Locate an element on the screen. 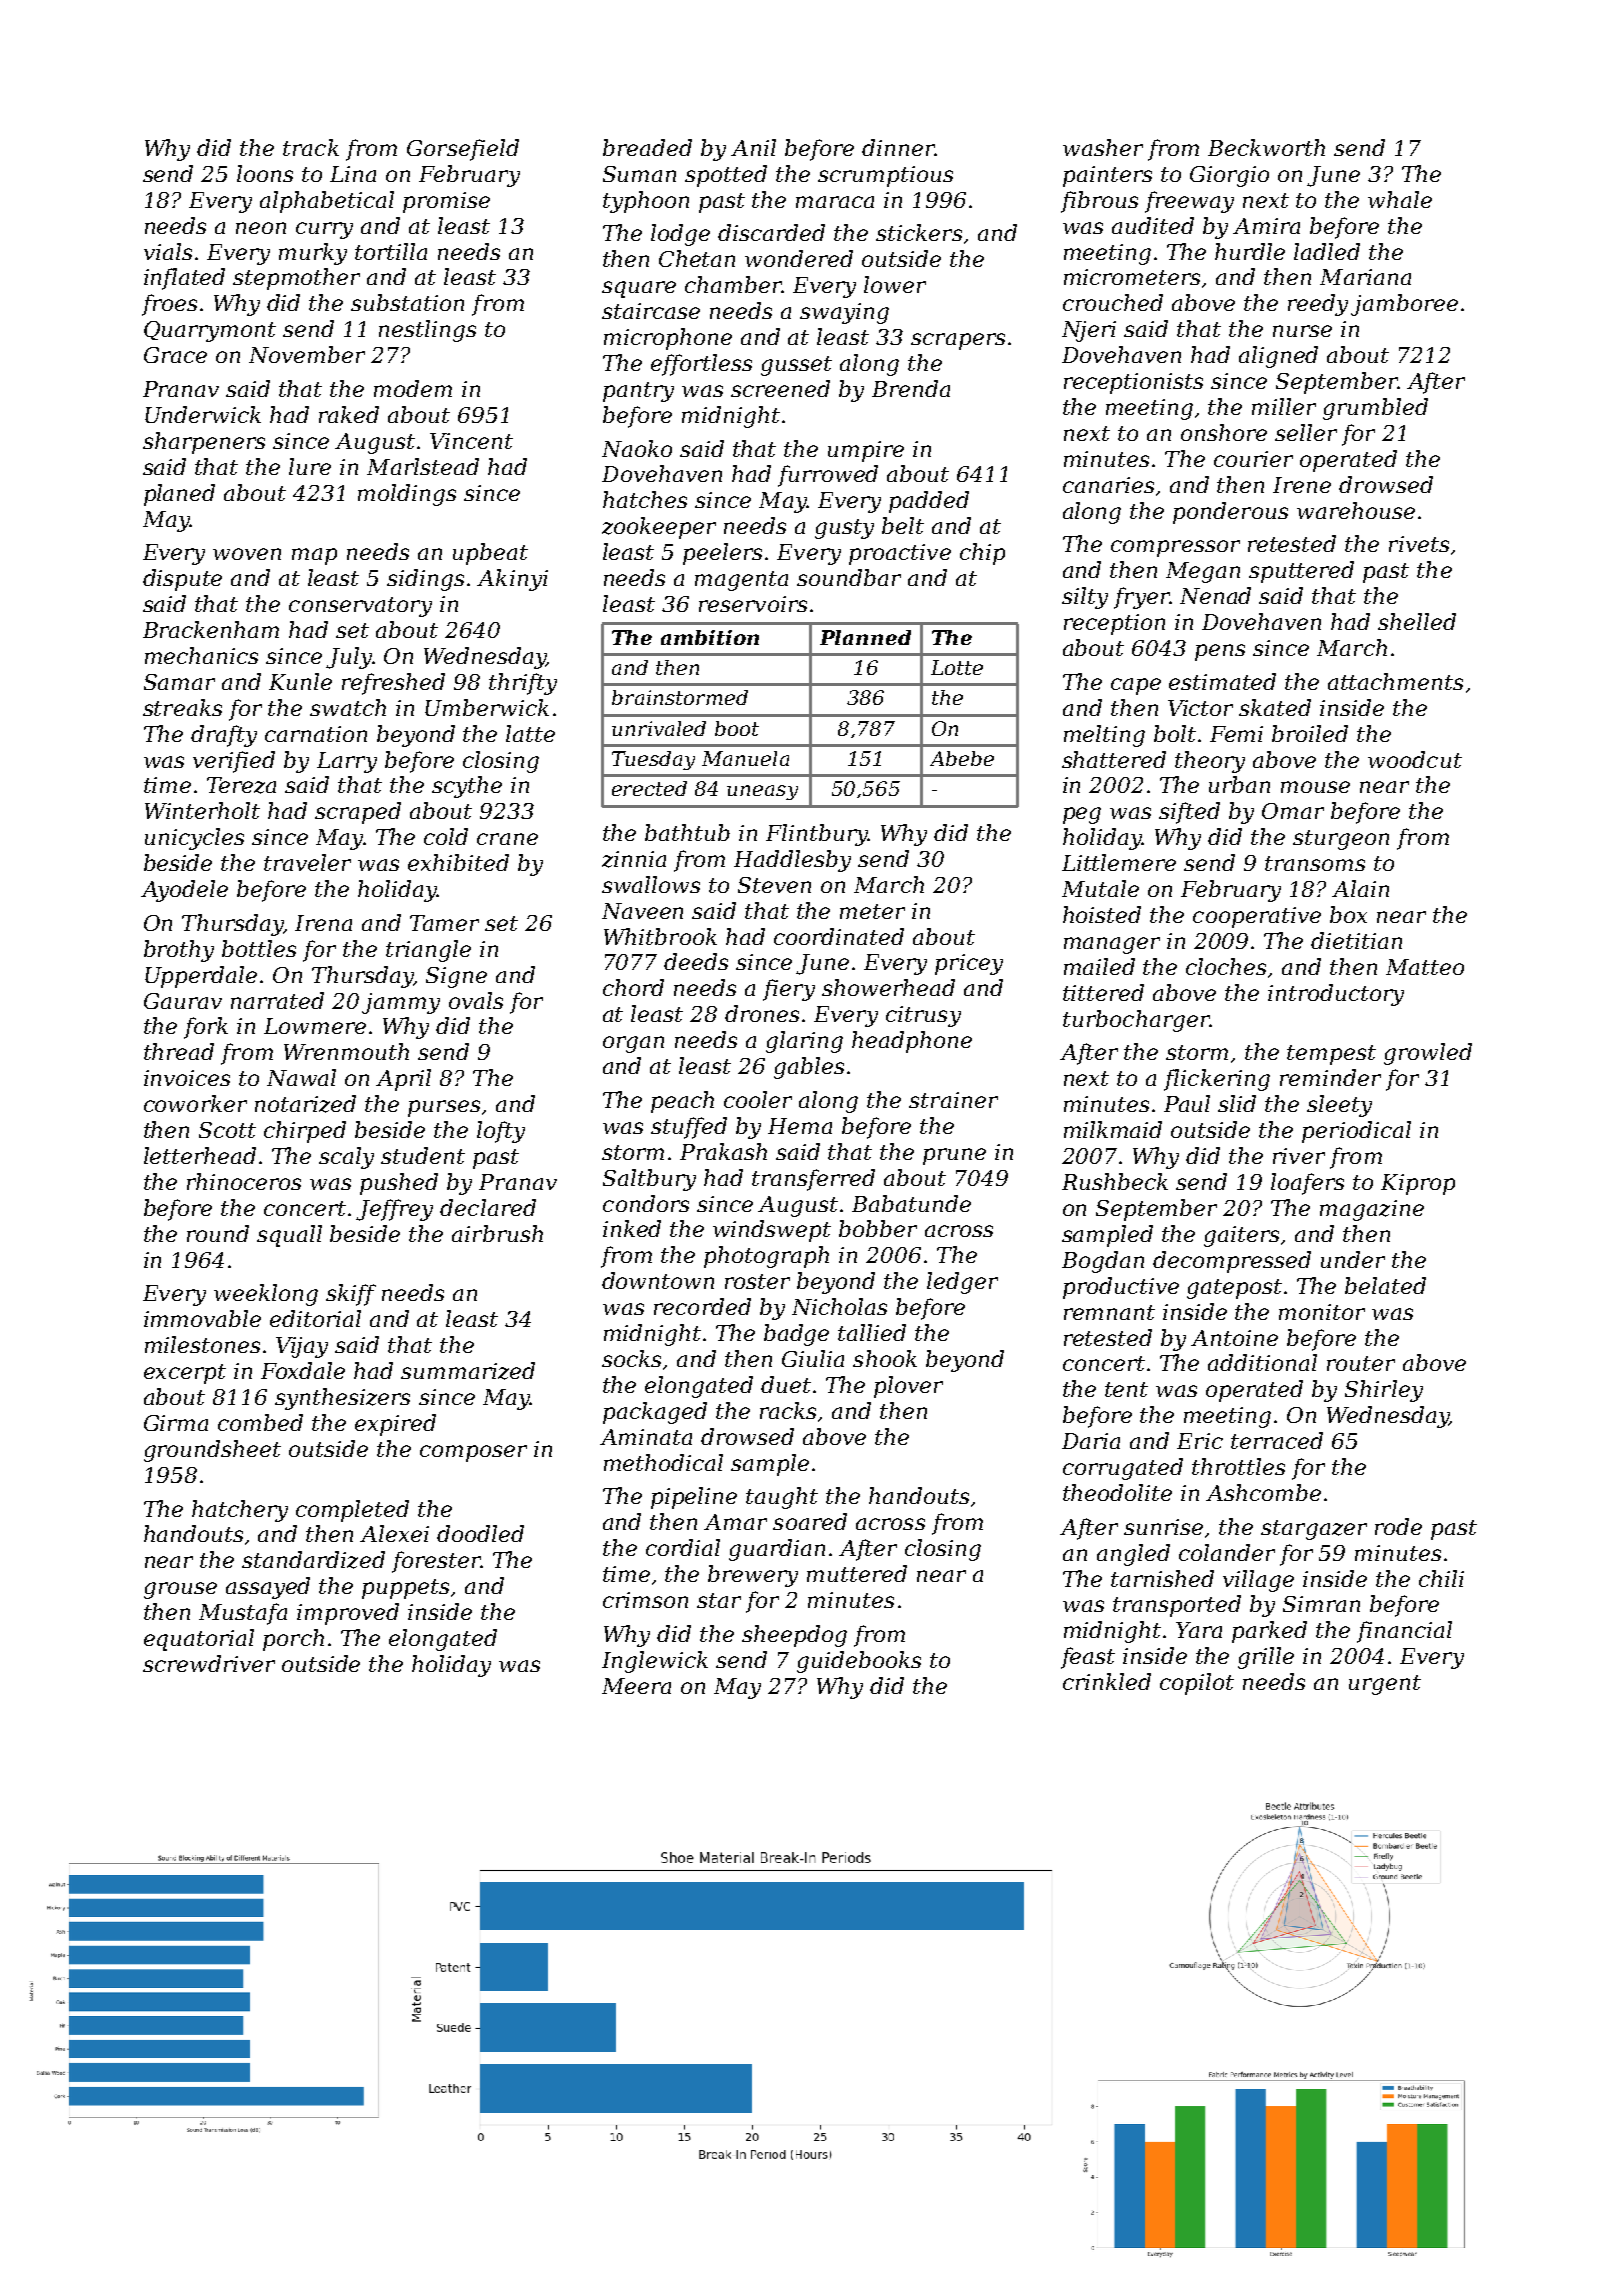 This screenshot has width=1620, height=2292. forester is located at coordinates (436, 1562).
